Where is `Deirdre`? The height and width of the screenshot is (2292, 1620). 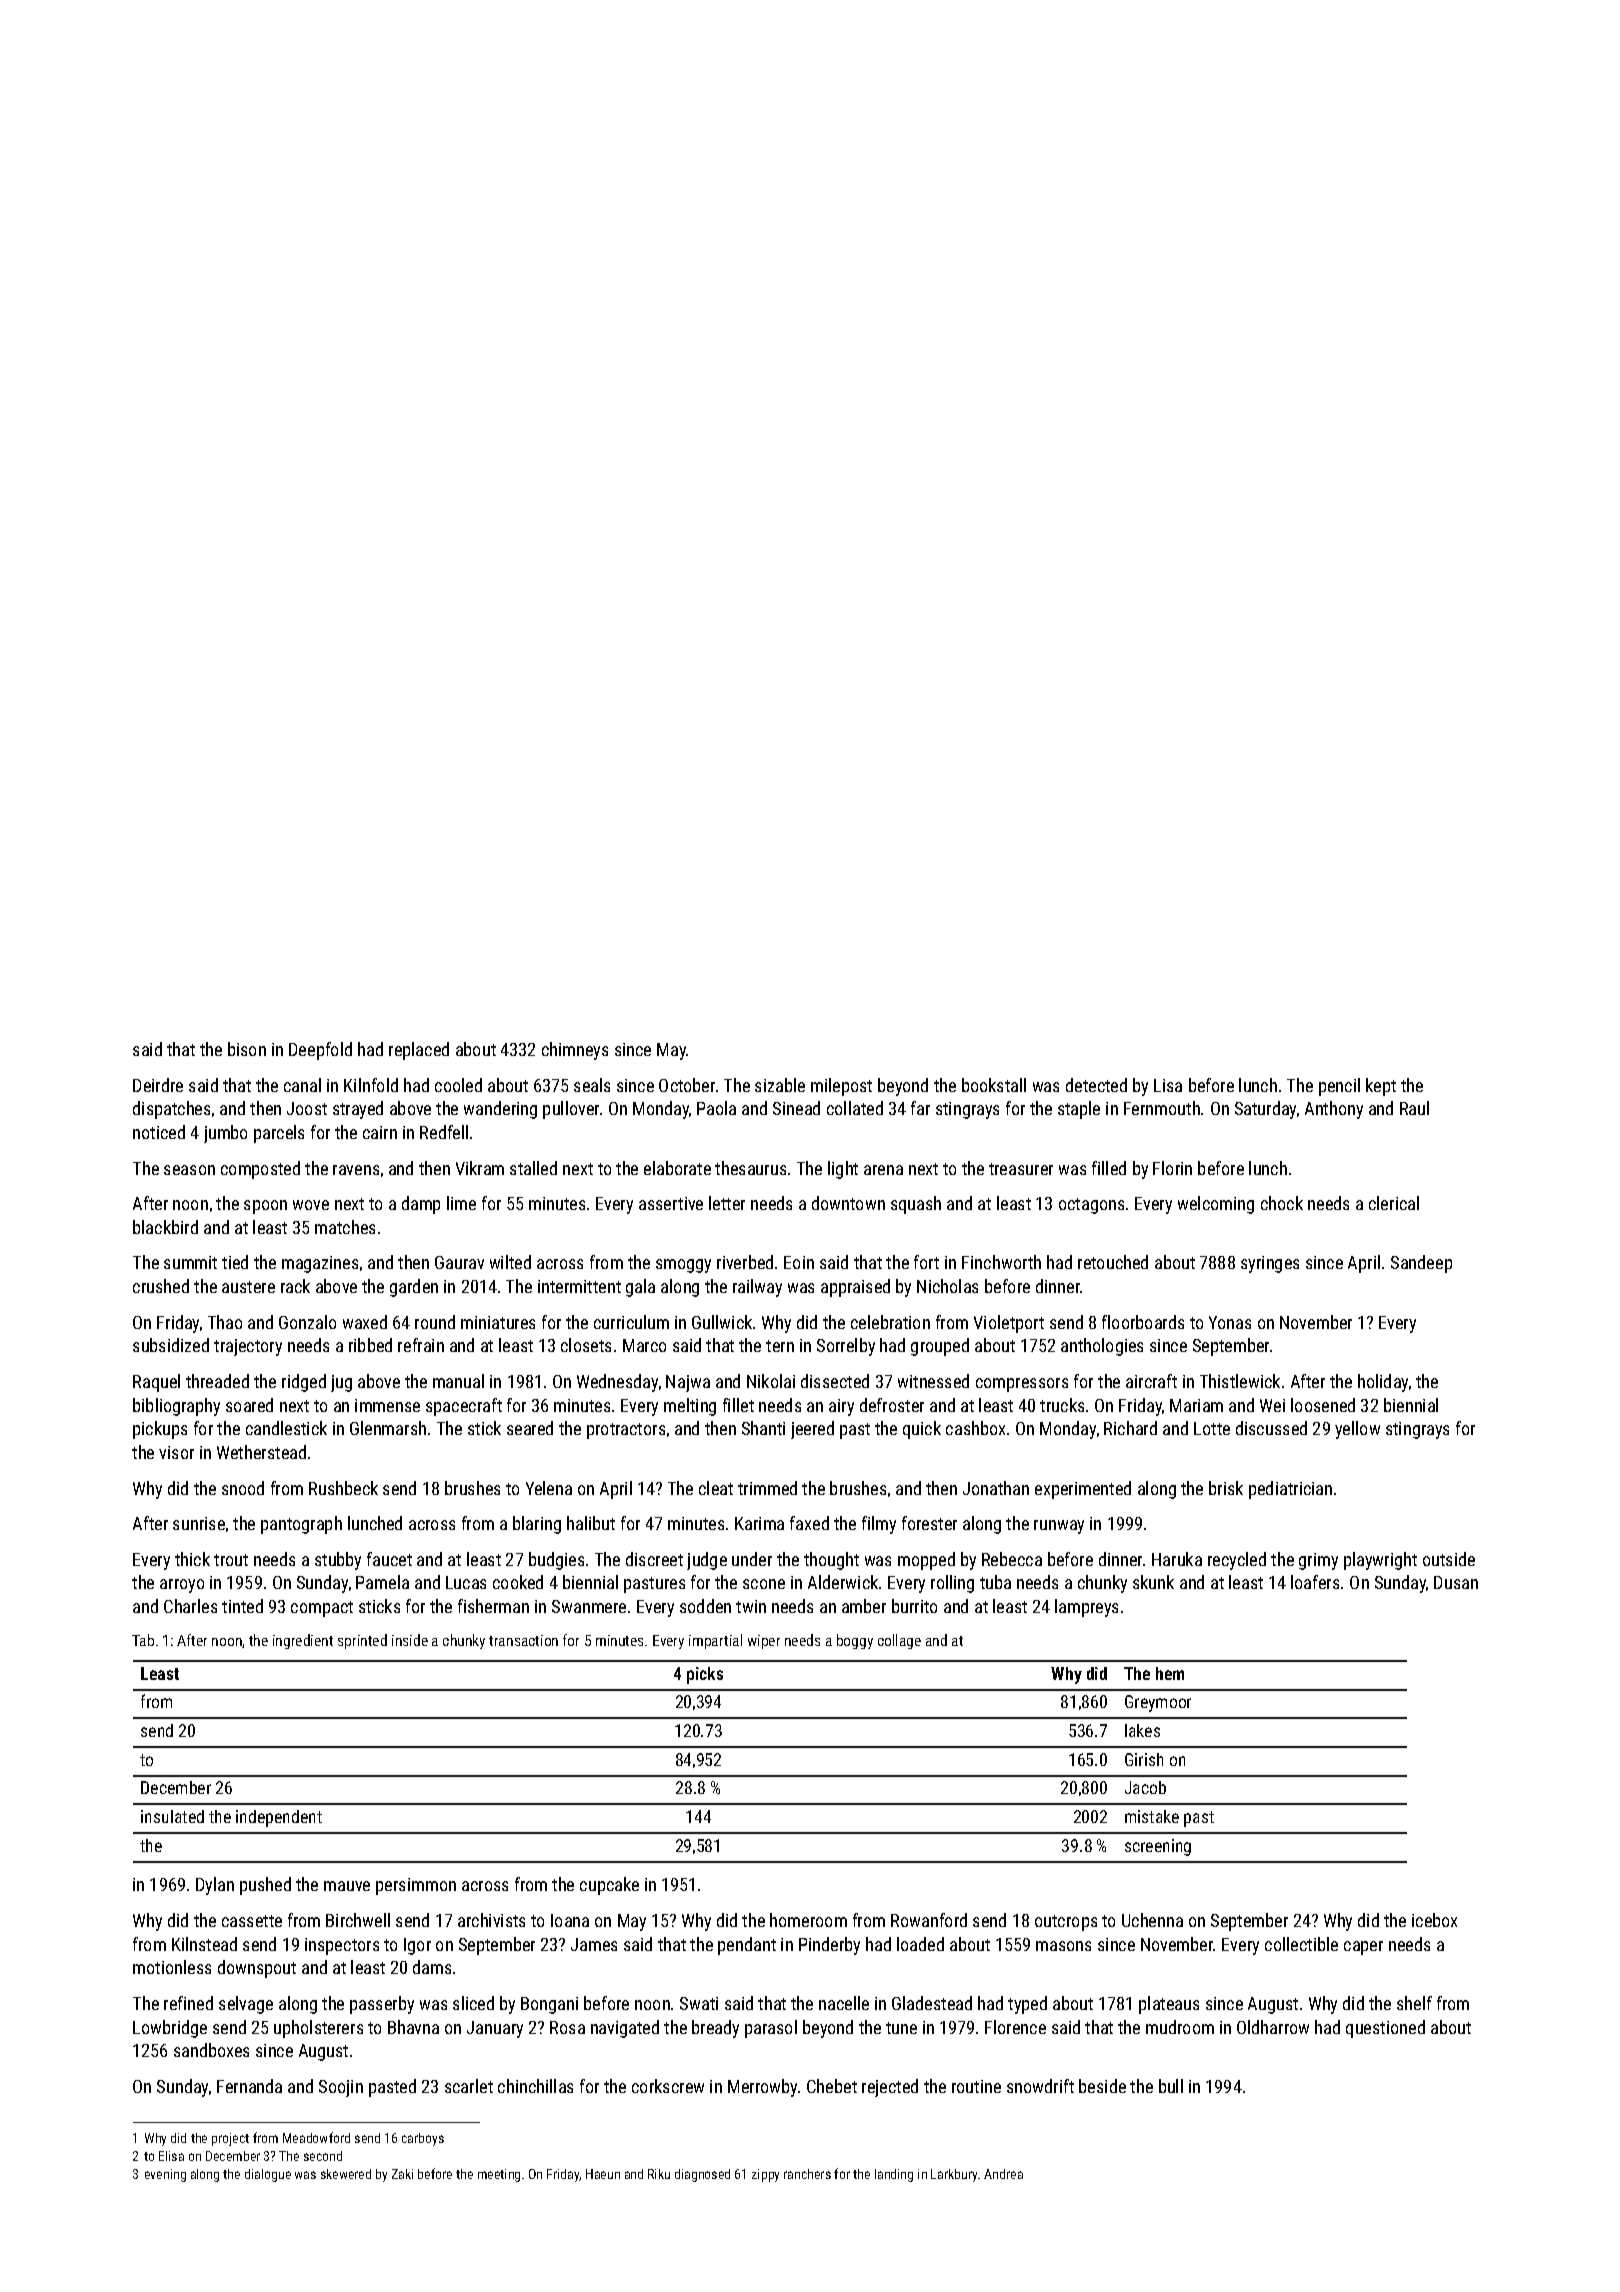
Deirdre is located at coordinates (158, 1085).
